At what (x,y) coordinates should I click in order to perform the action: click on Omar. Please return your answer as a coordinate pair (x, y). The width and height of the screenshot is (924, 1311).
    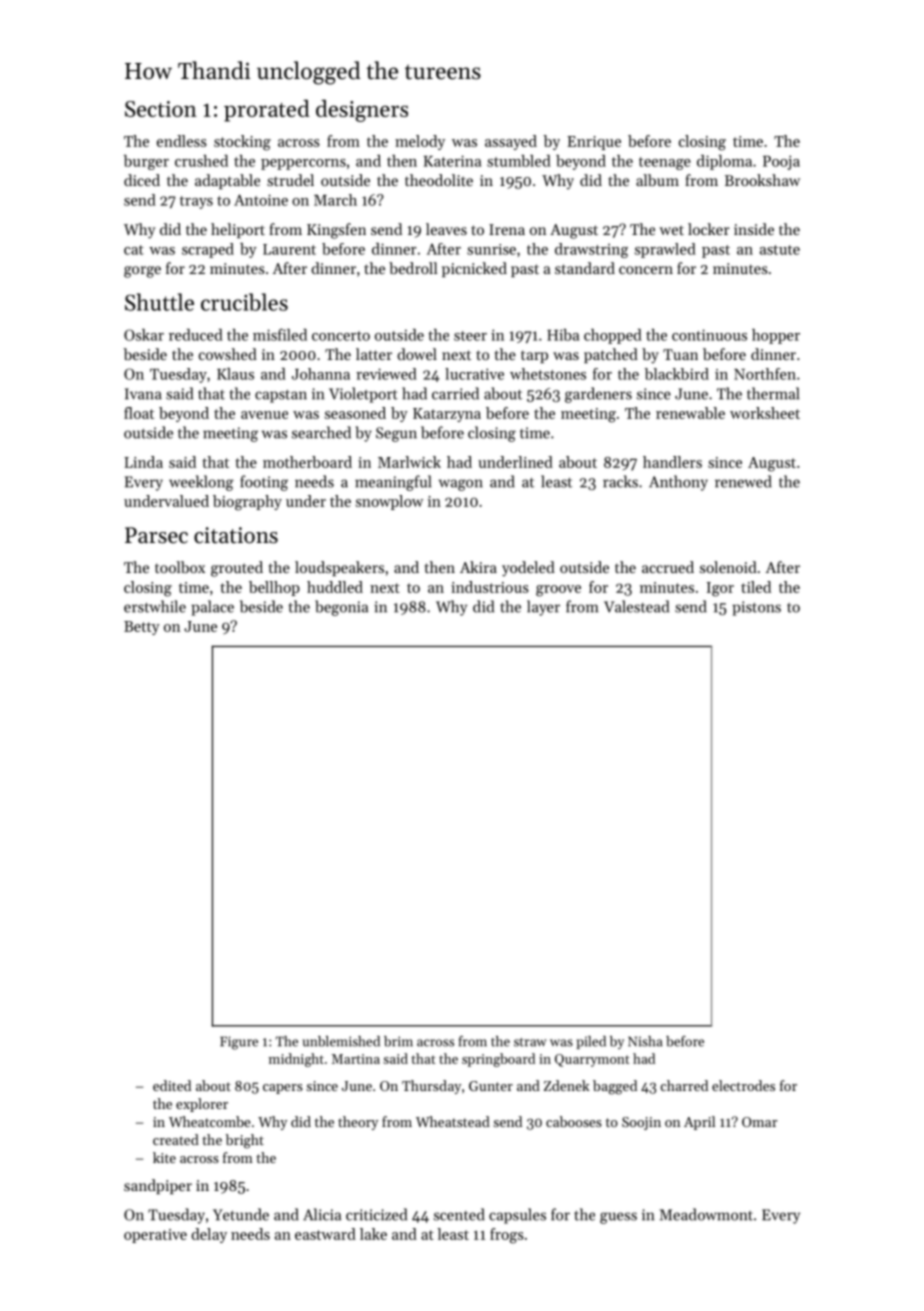
    Looking at the image, I should click on (759, 1122).
